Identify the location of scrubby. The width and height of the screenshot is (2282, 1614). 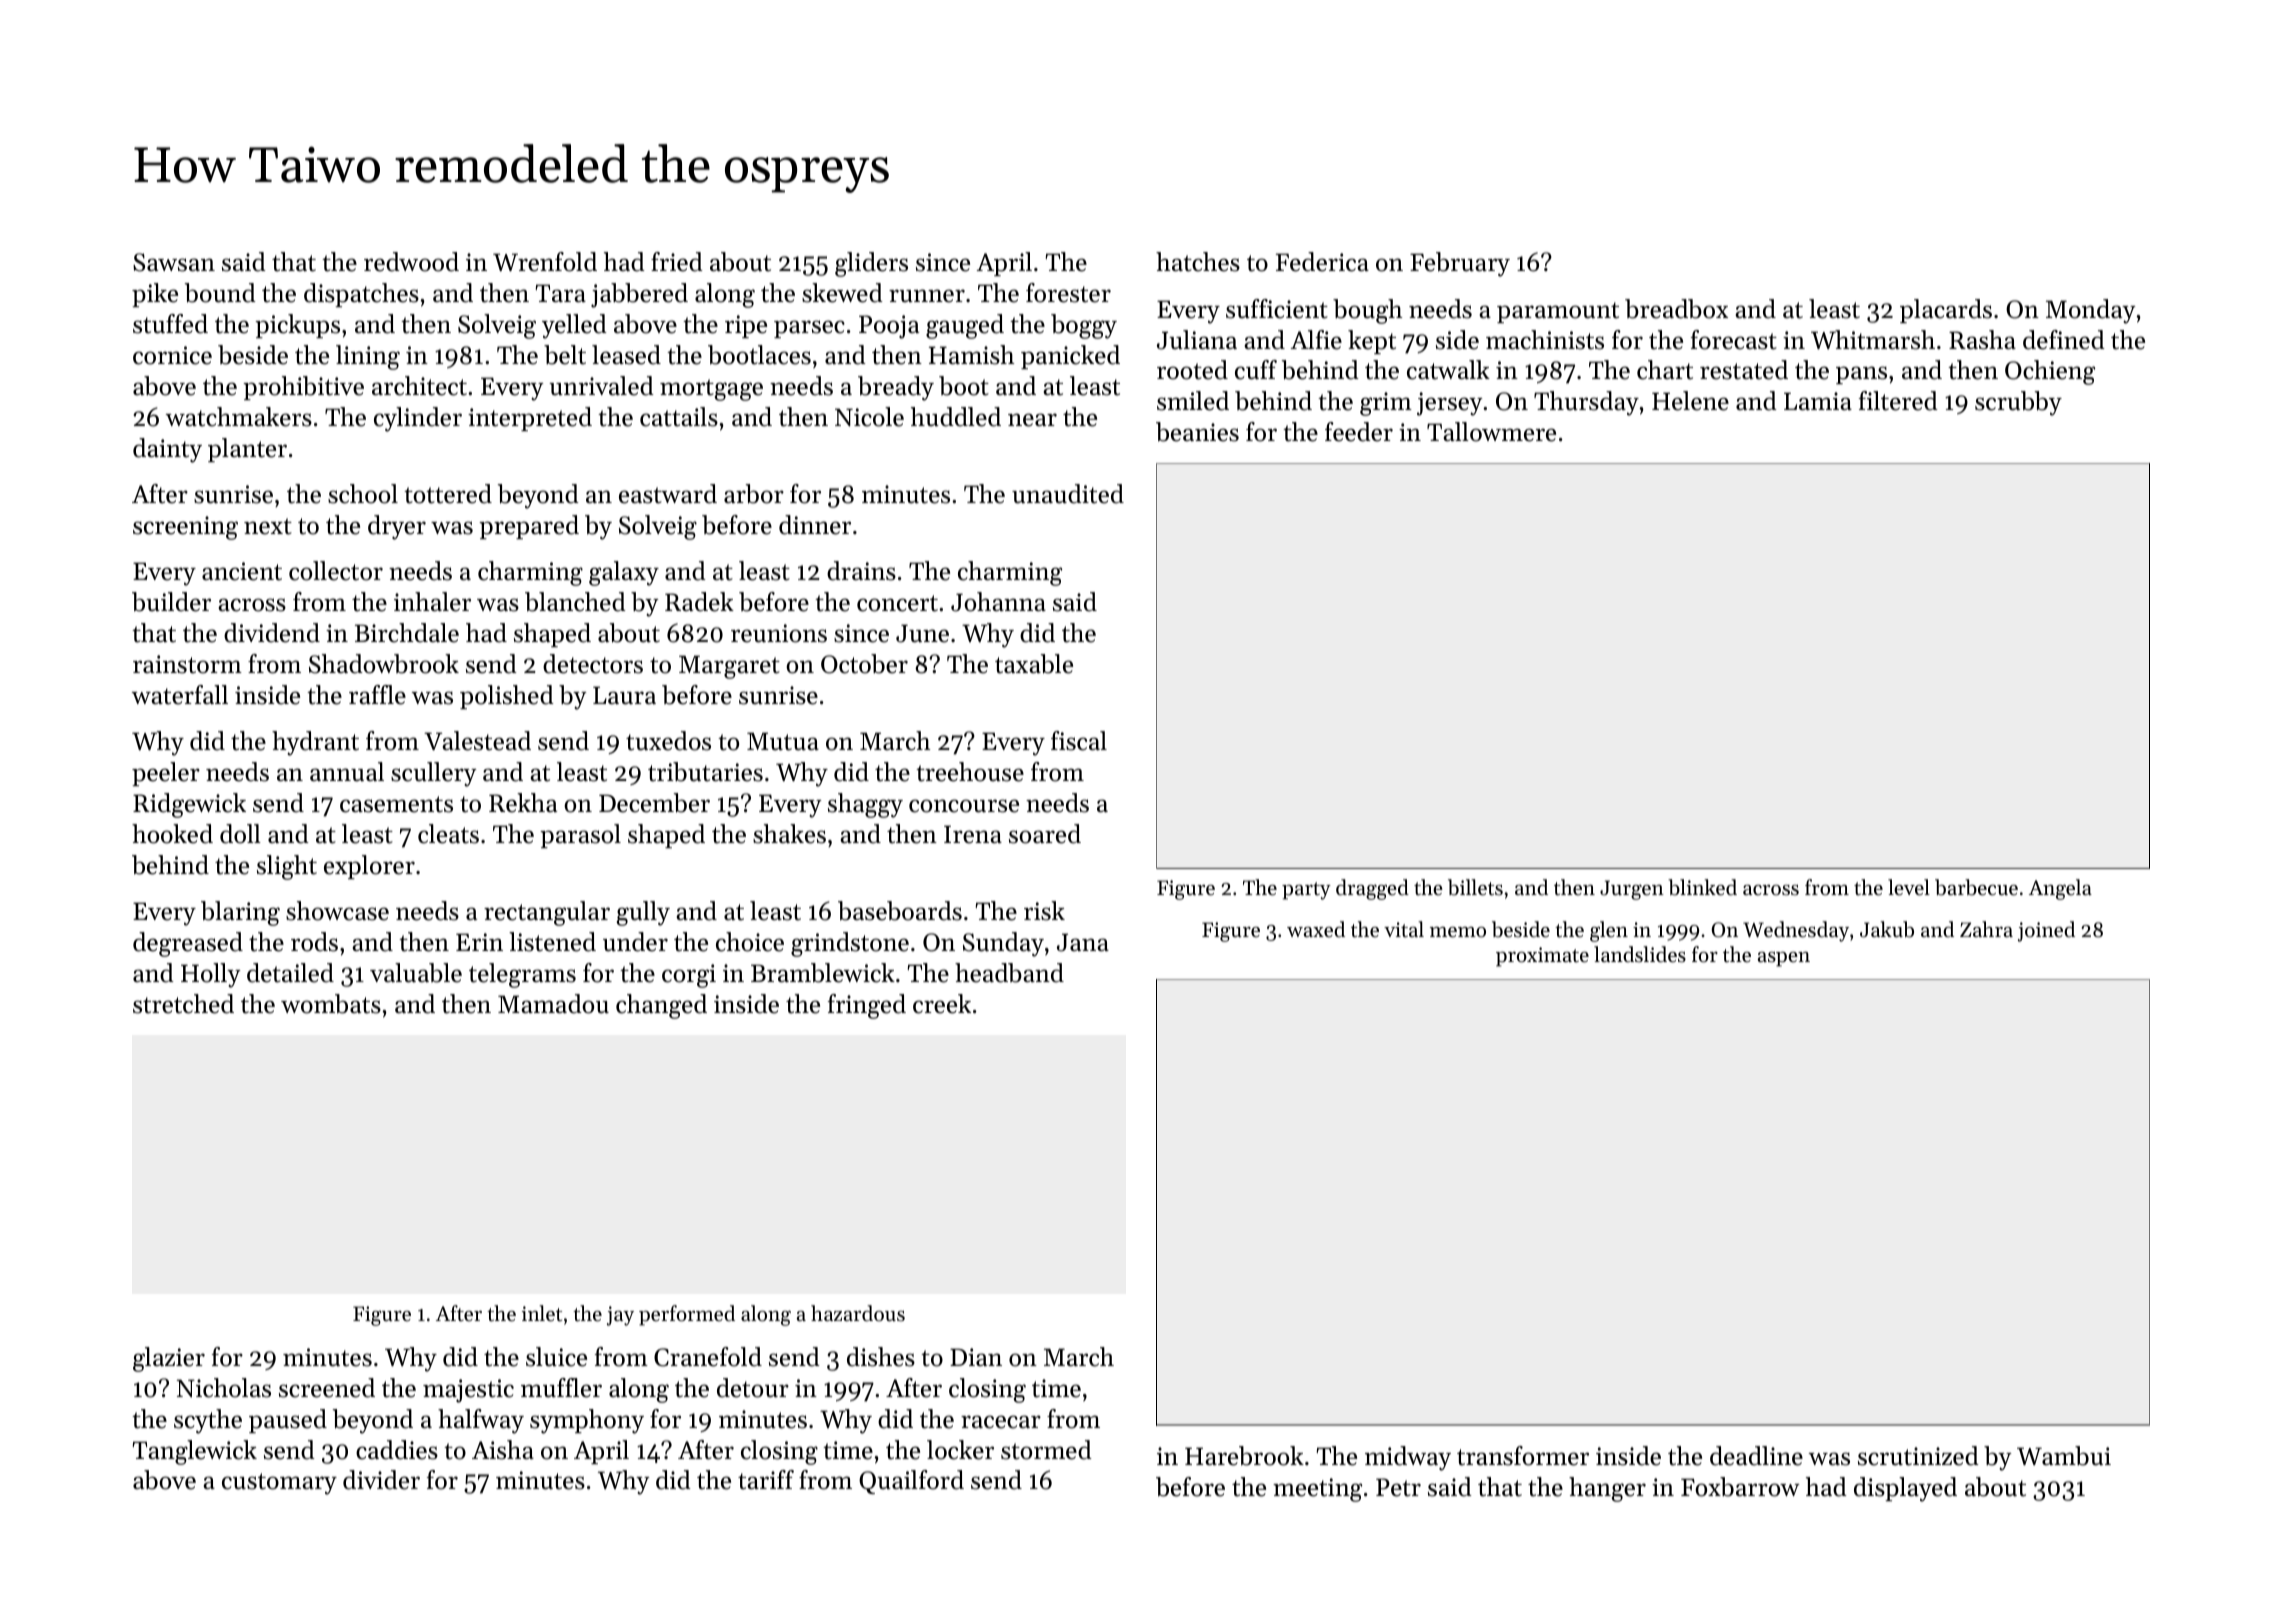
(2018, 403).
